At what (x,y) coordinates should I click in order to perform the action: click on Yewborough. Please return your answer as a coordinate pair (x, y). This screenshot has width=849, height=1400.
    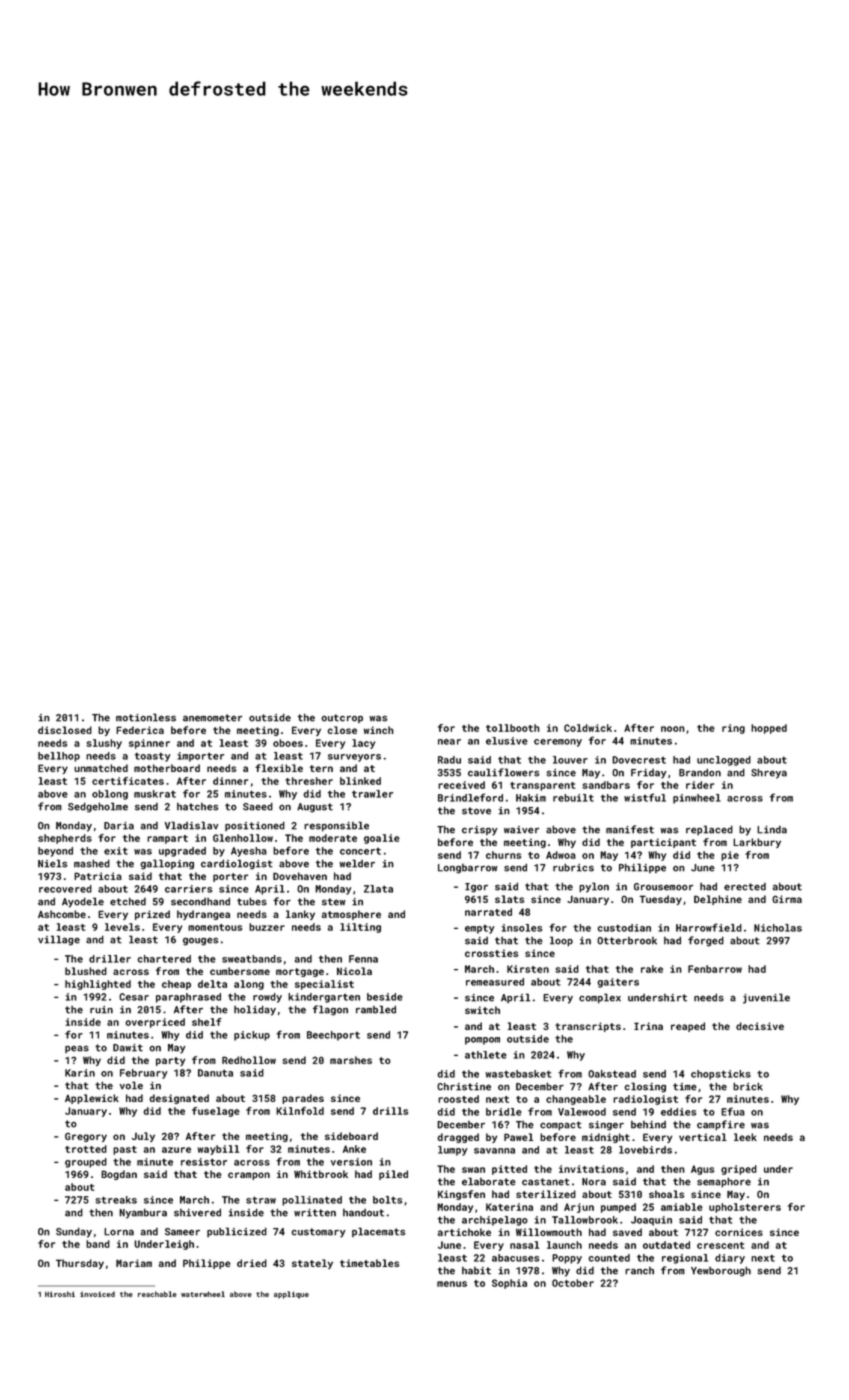
    Looking at the image, I should click on (721, 1271).
